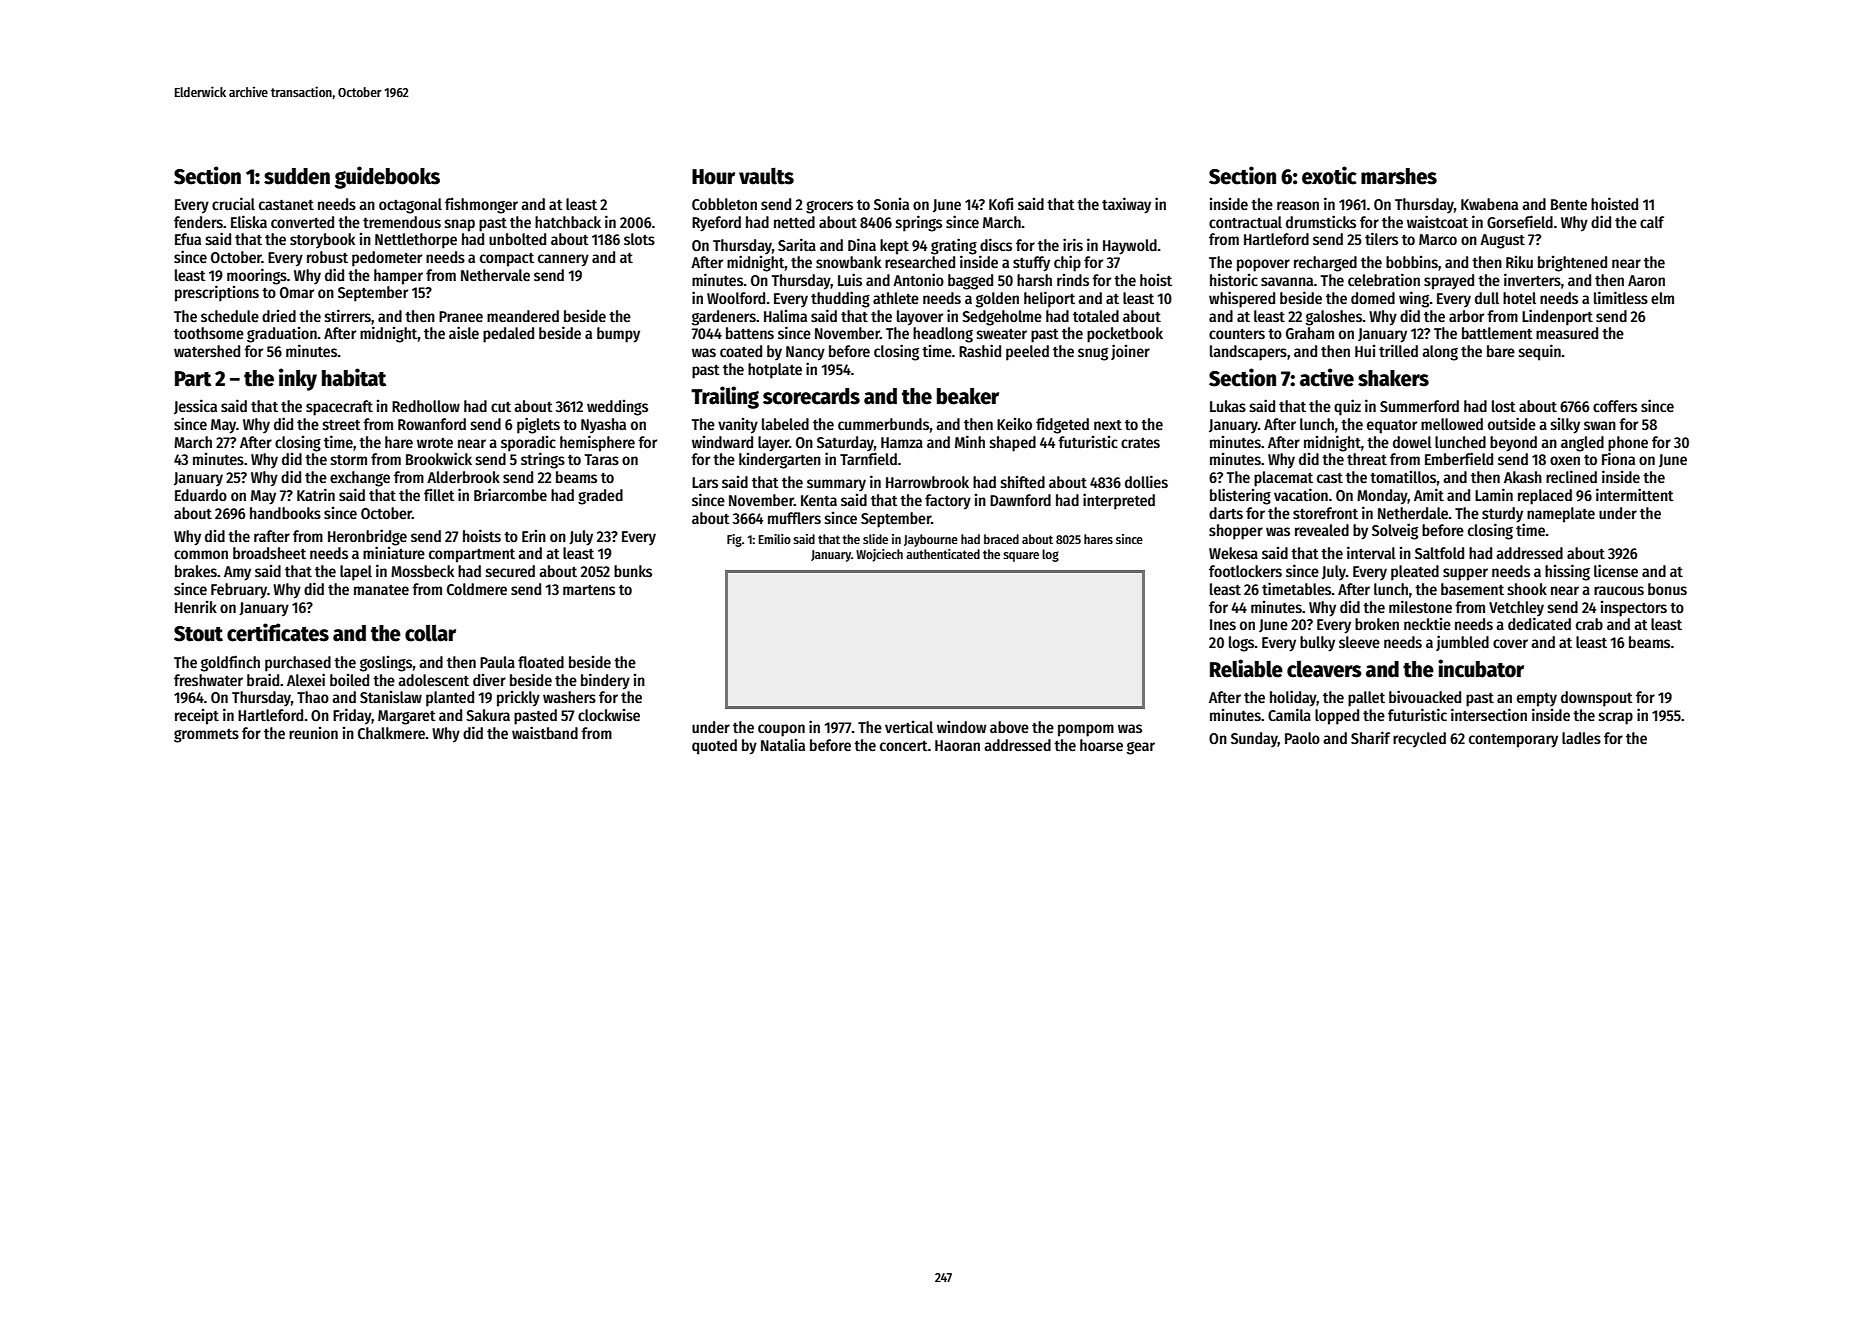 This screenshot has height=1322, width=1870. What do you see at coordinates (188, 239) in the screenshot?
I see `Efua` at bounding box center [188, 239].
